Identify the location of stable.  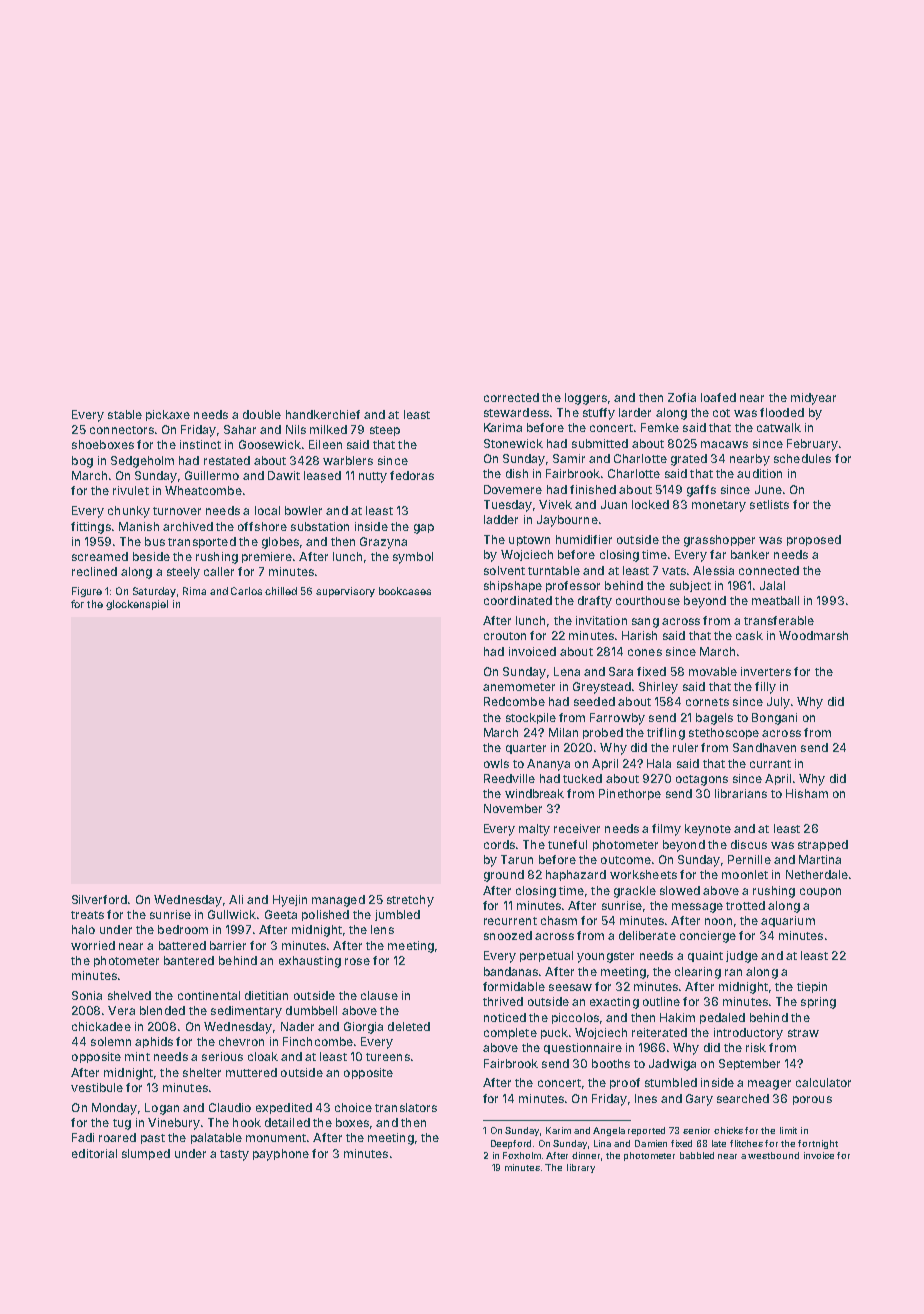
(125, 414).
